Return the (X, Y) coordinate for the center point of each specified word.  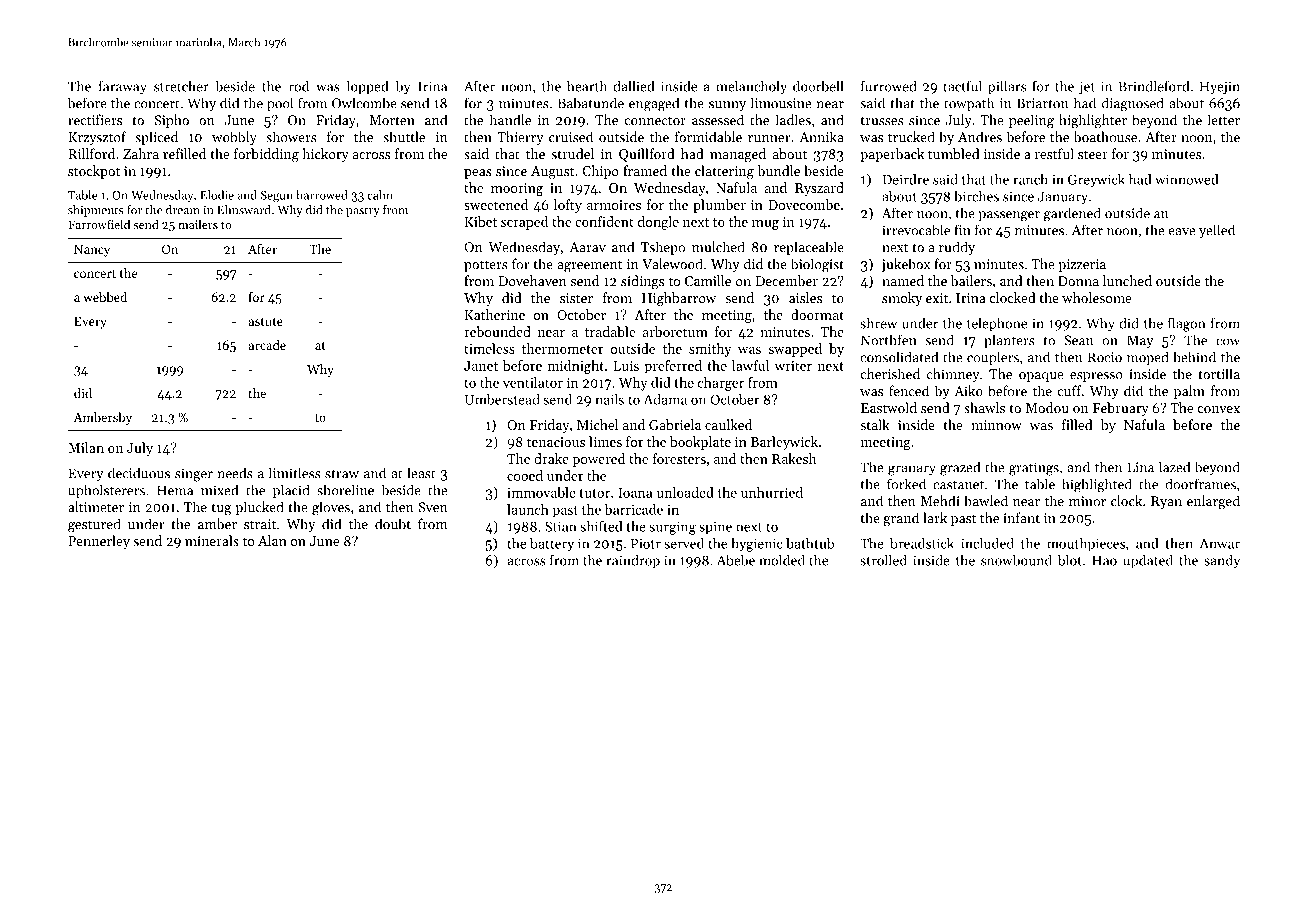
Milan (86, 447)
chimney (953, 375)
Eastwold (889, 407)
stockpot (94, 172)
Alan (272, 540)
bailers (971, 280)
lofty (568, 206)
